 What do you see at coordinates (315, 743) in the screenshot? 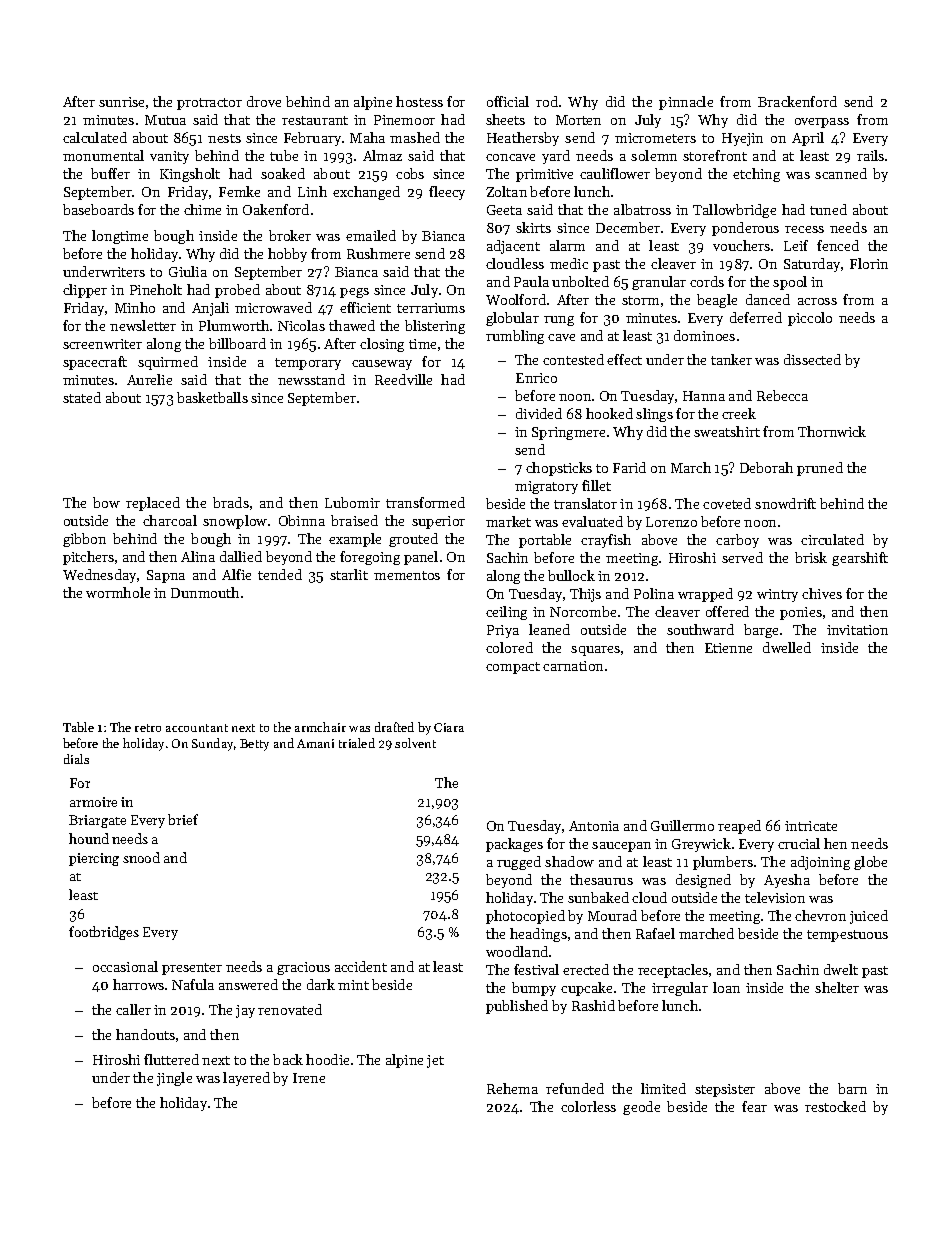
I see `Amani` at bounding box center [315, 743].
